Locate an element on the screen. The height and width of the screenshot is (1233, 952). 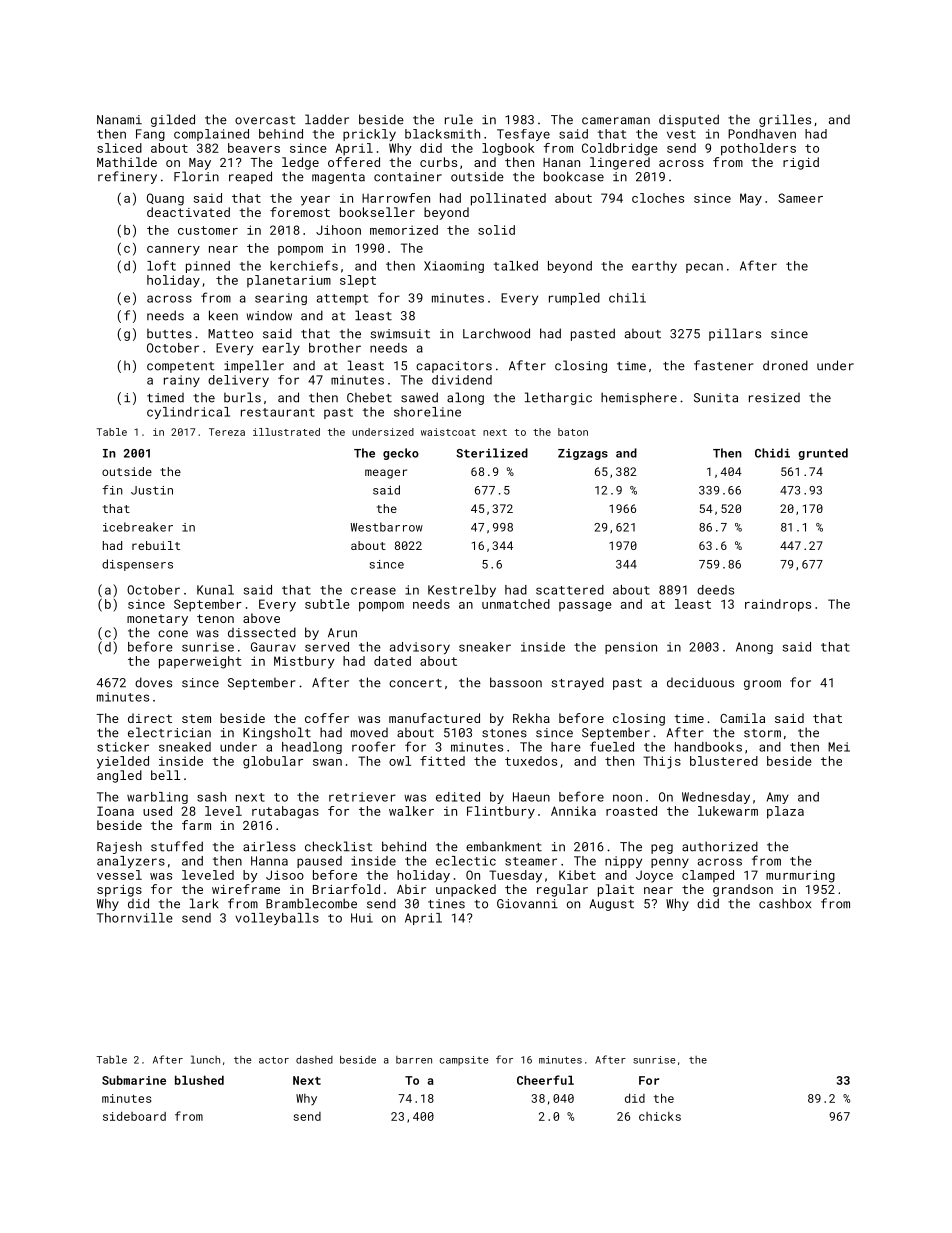
Sameer is located at coordinates (800, 198).
